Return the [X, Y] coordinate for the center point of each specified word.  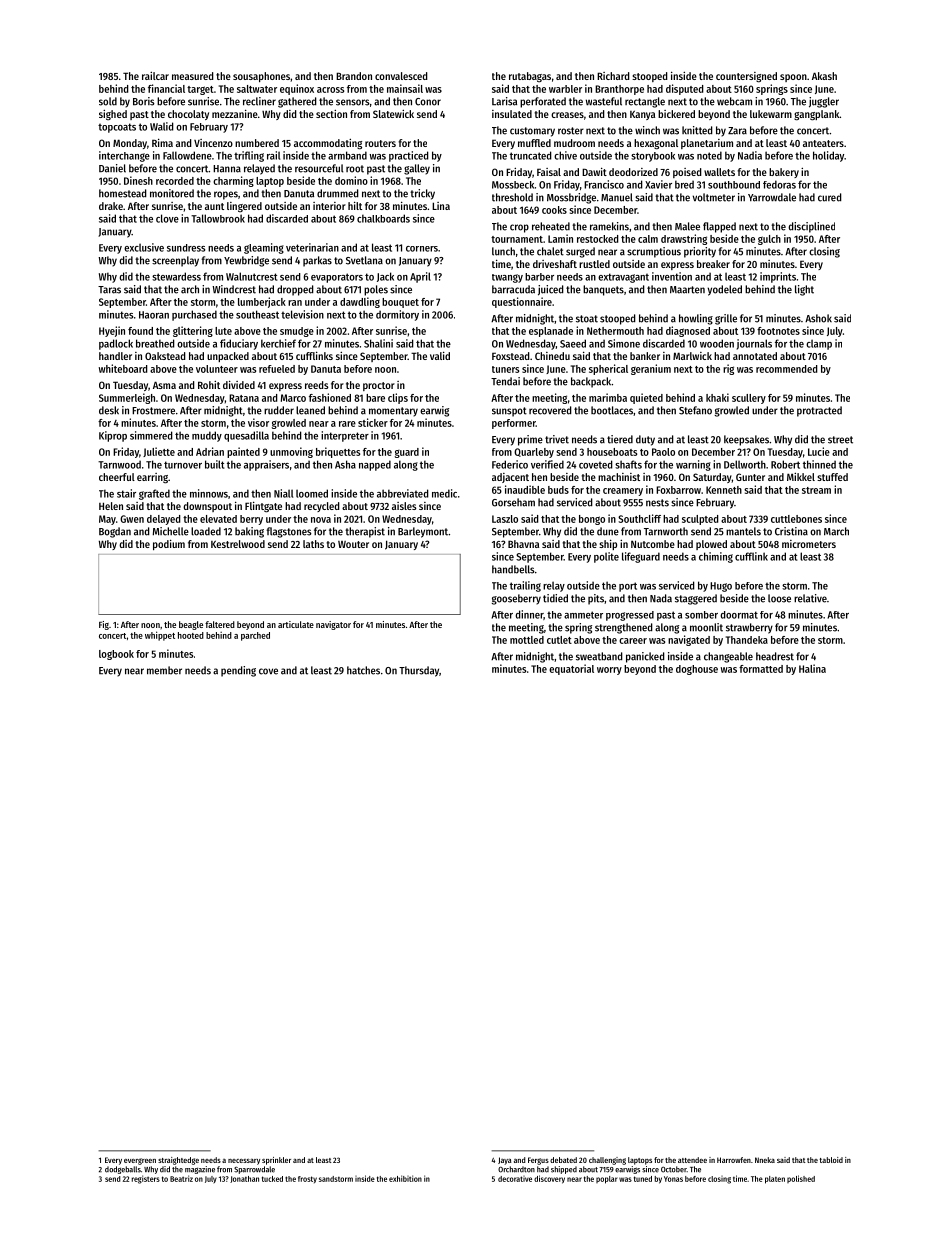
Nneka [765, 1160]
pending [238, 671]
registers [146, 1179]
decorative [515, 1179]
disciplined [811, 227]
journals [754, 344]
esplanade [551, 332]
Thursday [419, 671]
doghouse [697, 670]
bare [375, 398]
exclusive [144, 247]
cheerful [117, 477]
